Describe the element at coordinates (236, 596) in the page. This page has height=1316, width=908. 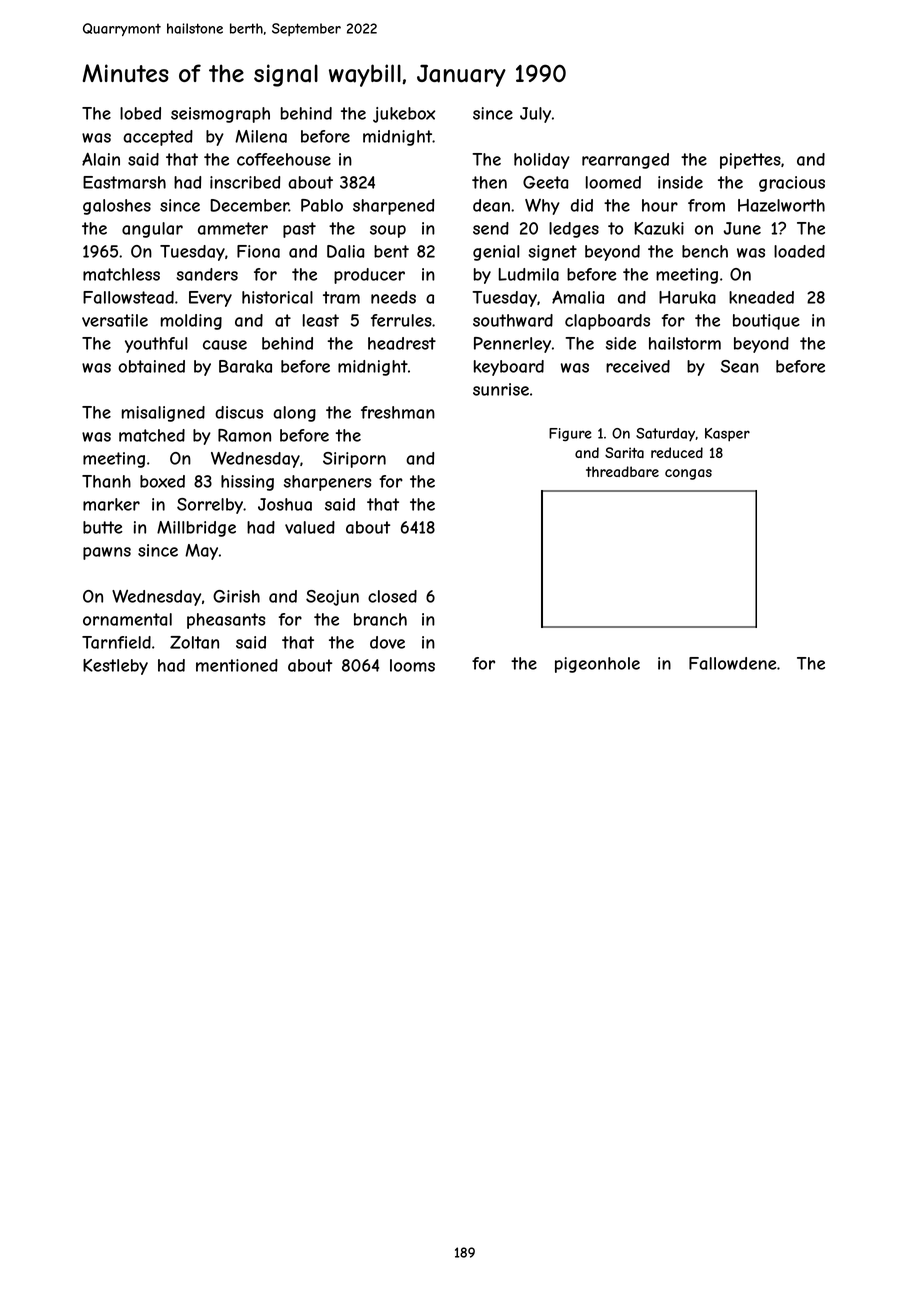
I see `Girish` at that location.
